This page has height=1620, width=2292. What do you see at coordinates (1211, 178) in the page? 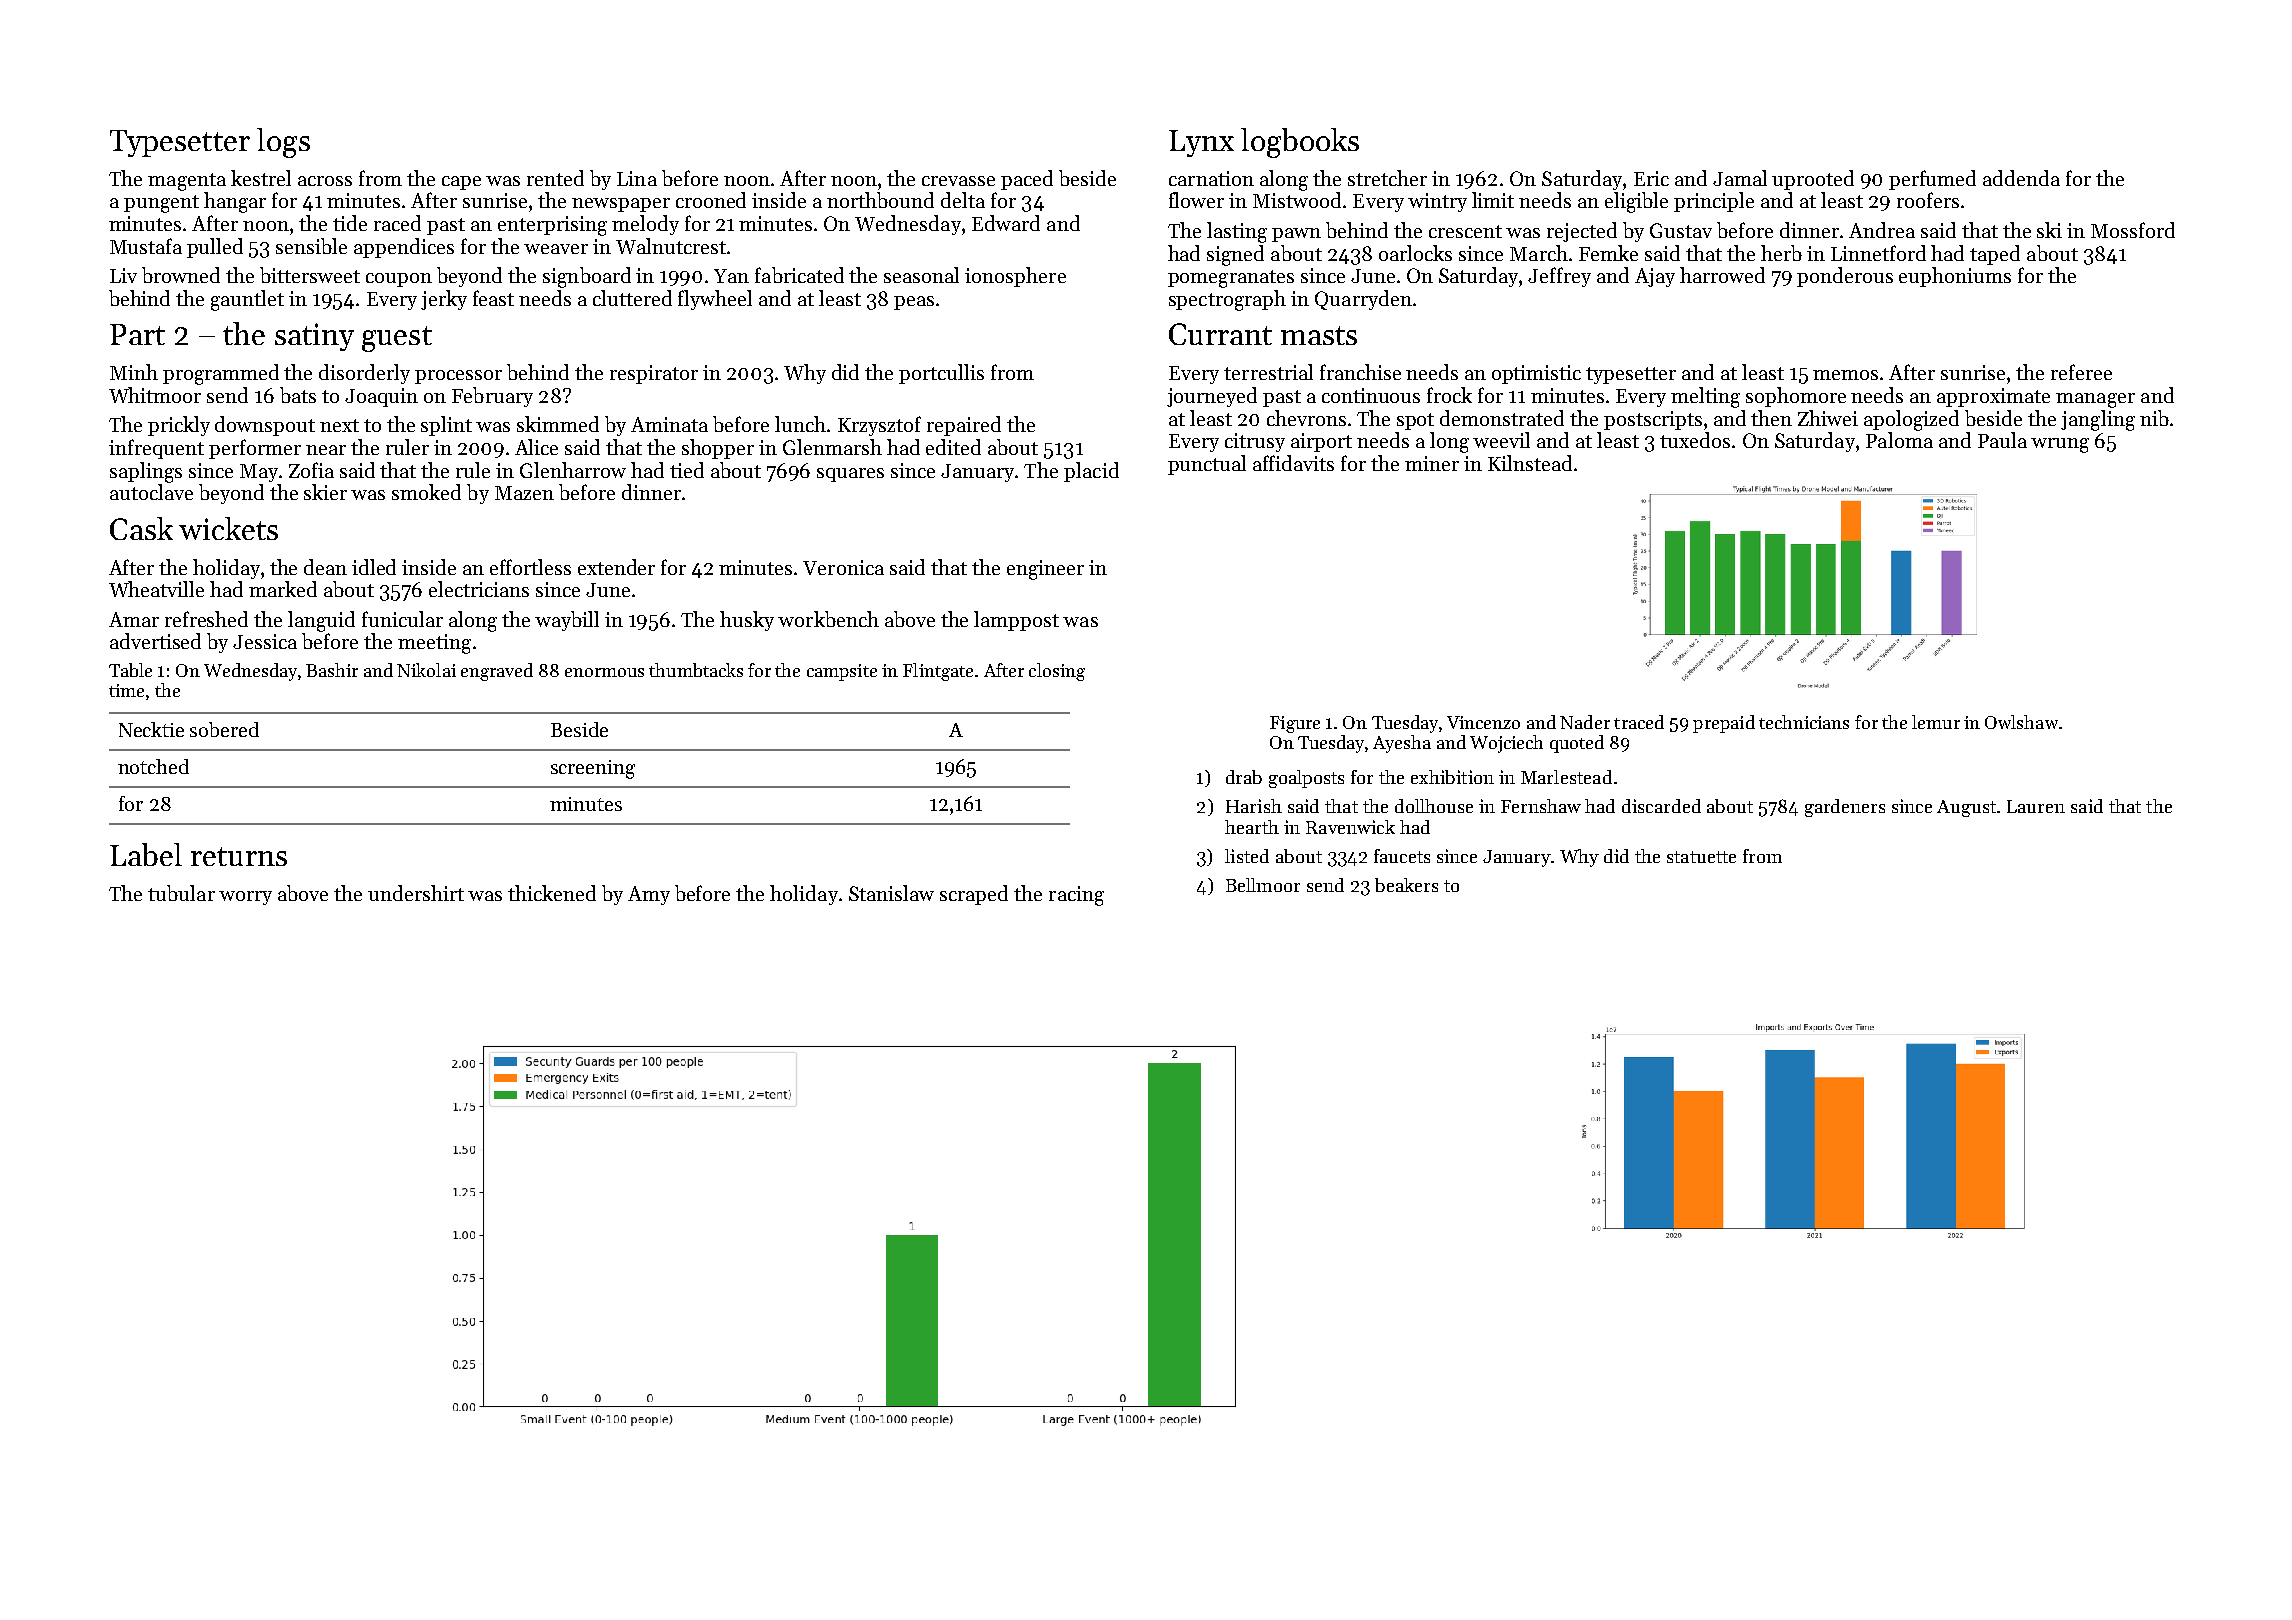
I see `carnation` at bounding box center [1211, 178].
